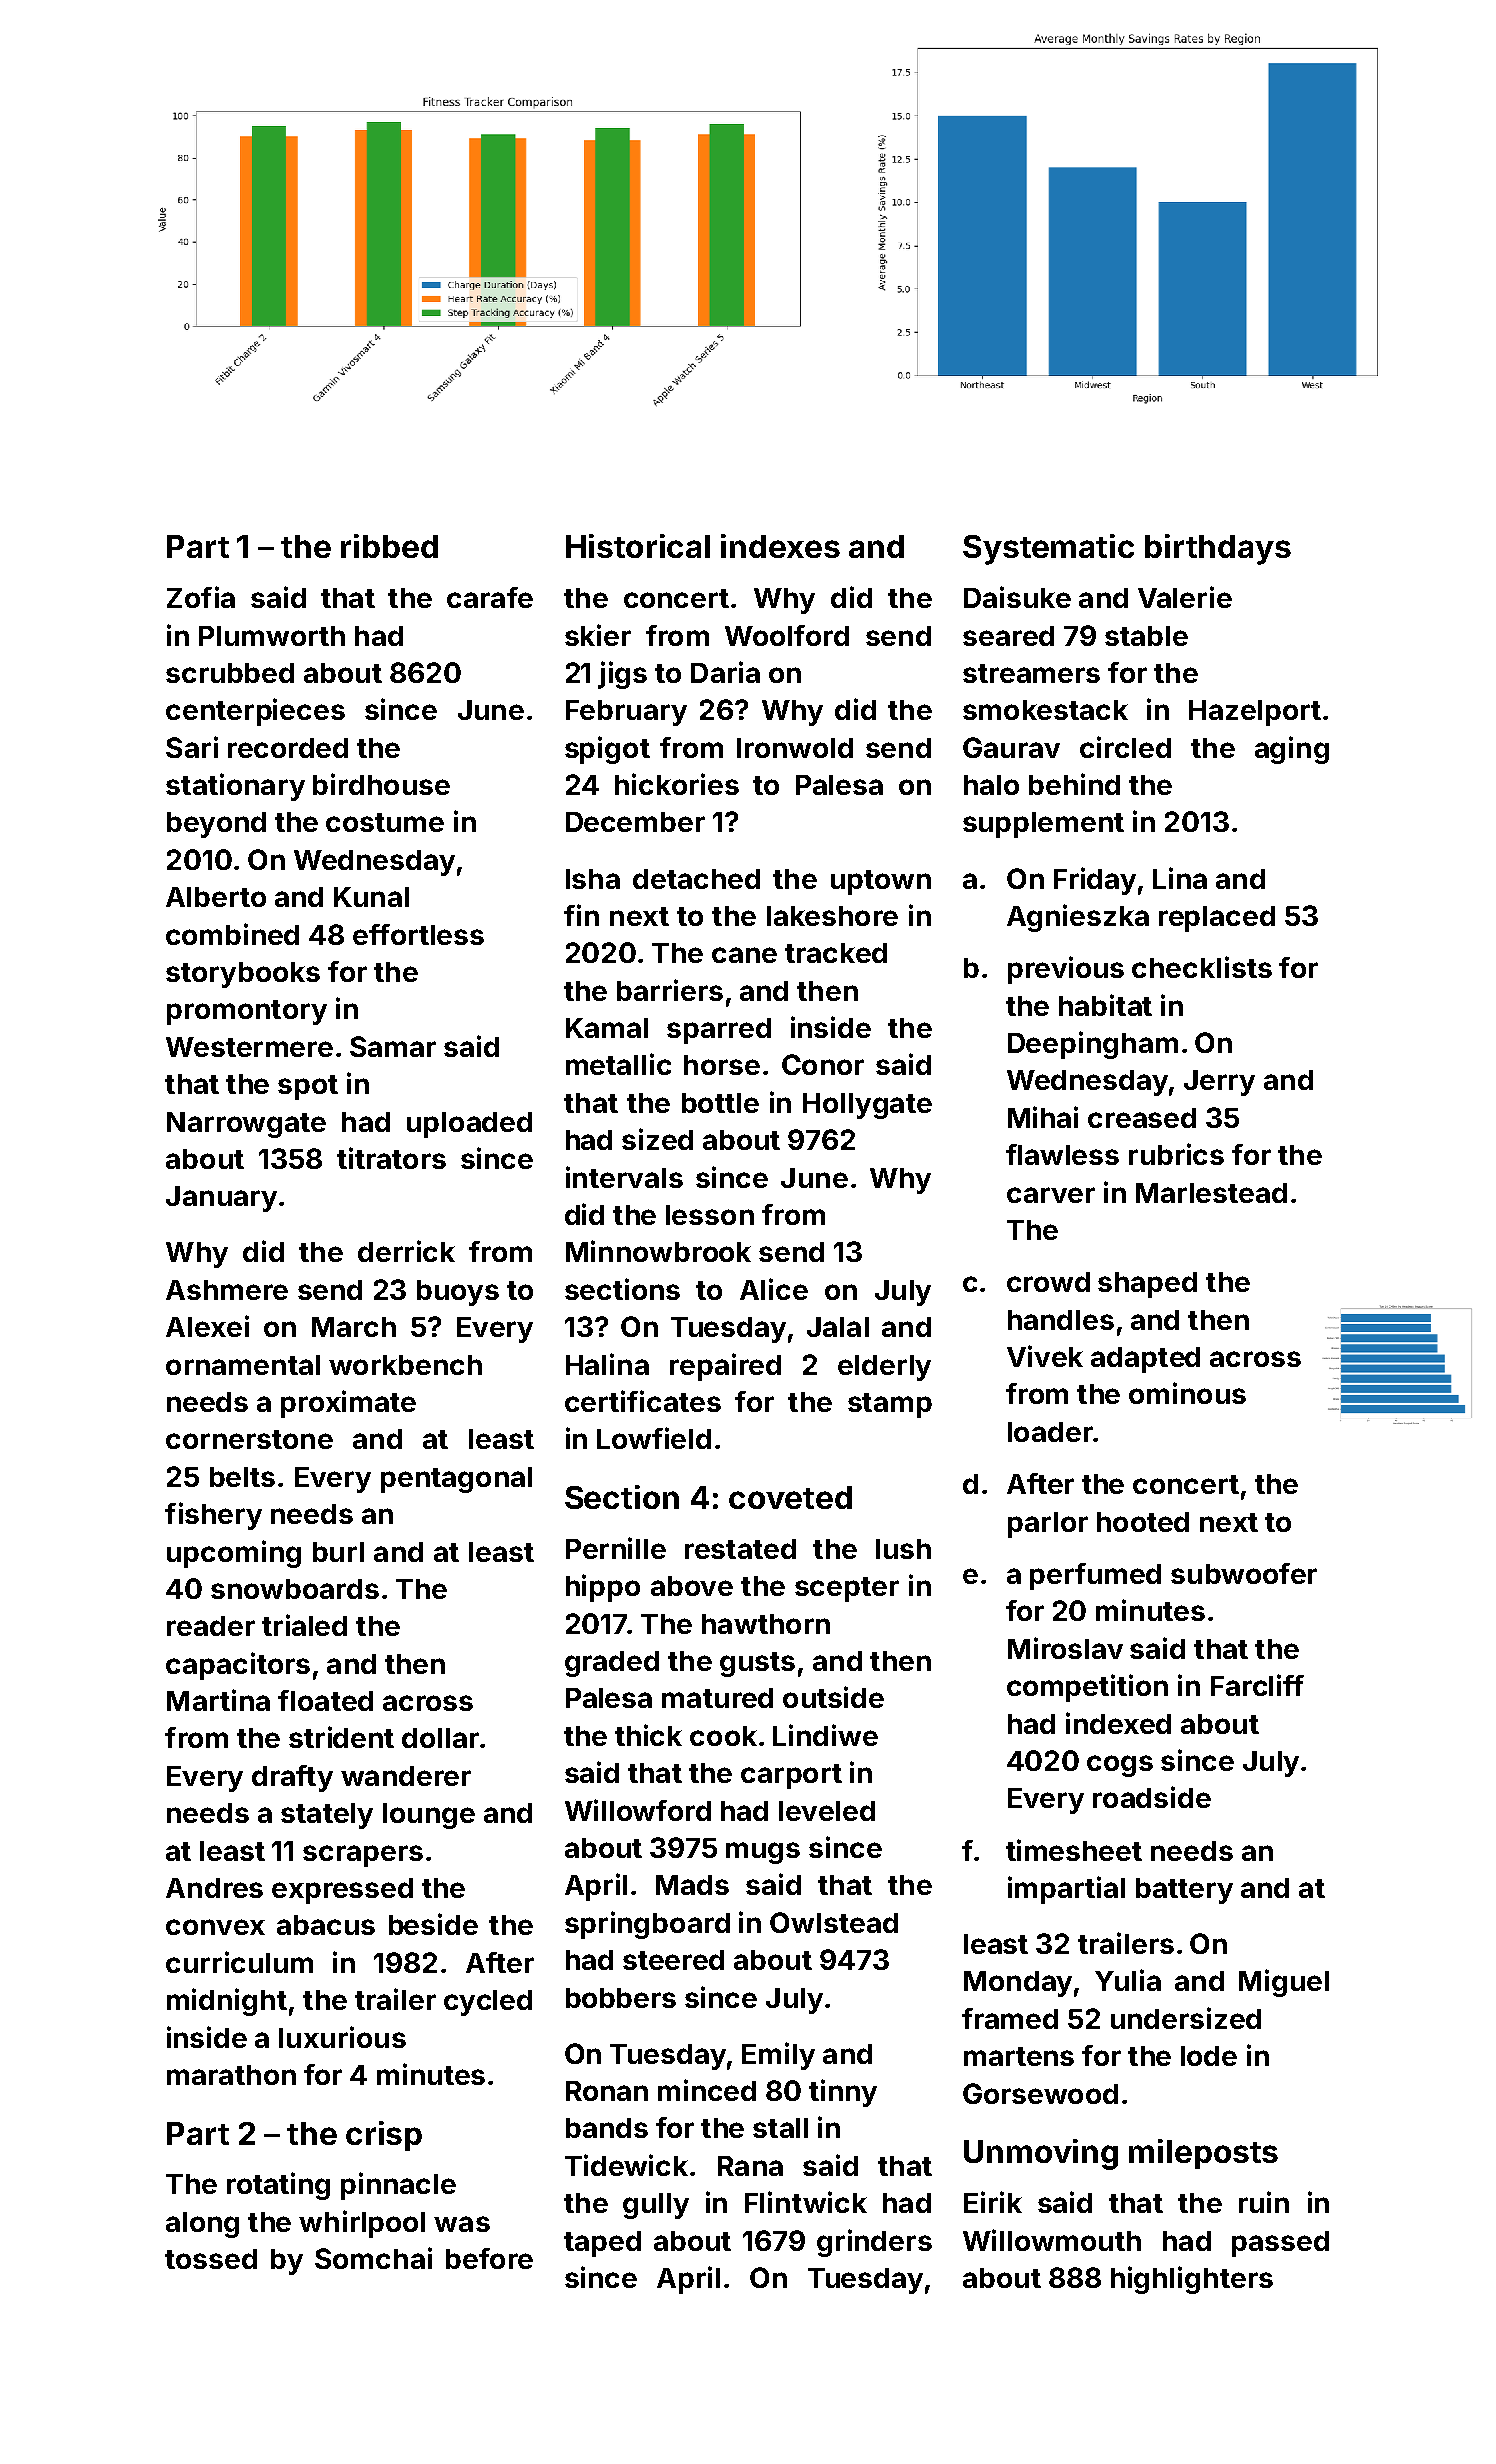 The height and width of the screenshot is (2464, 1496). What do you see at coordinates (211, 2259) in the screenshot?
I see `tossed` at bounding box center [211, 2259].
